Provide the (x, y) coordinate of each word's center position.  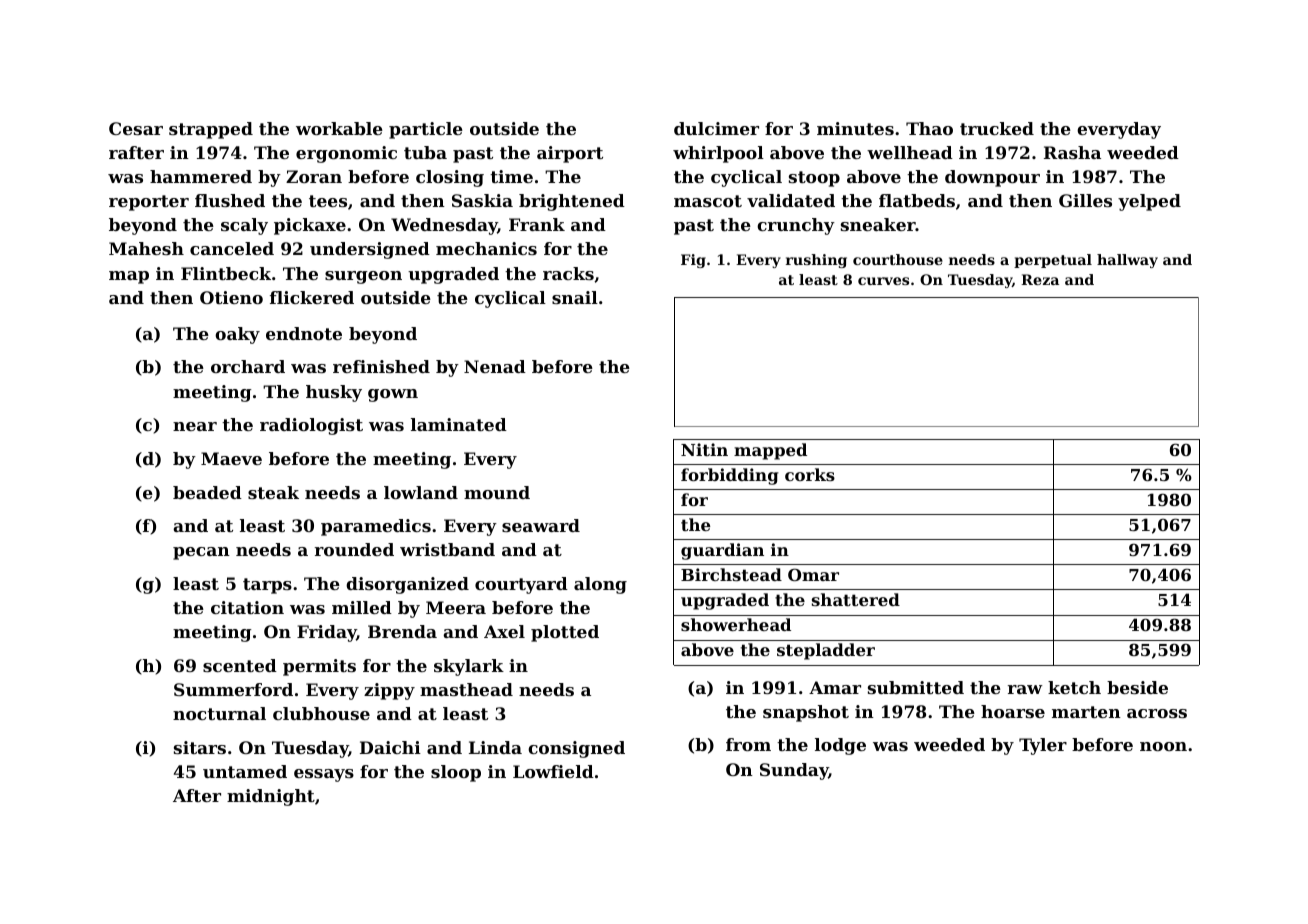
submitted (916, 687)
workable (339, 128)
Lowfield (553, 771)
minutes (855, 128)
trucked (997, 128)
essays (324, 775)
